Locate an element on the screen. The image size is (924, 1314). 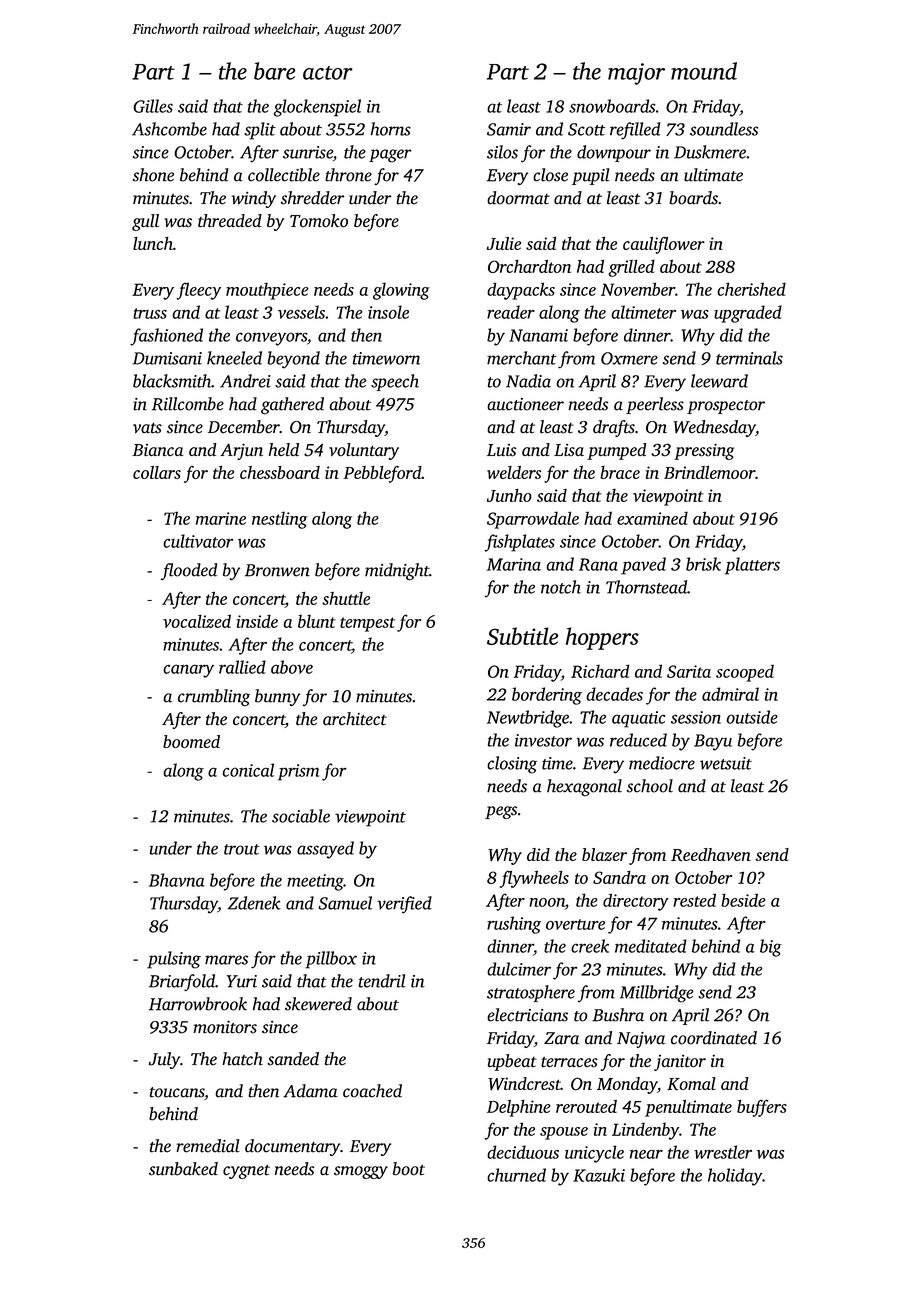
closing is located at coordinates (512, 765).
